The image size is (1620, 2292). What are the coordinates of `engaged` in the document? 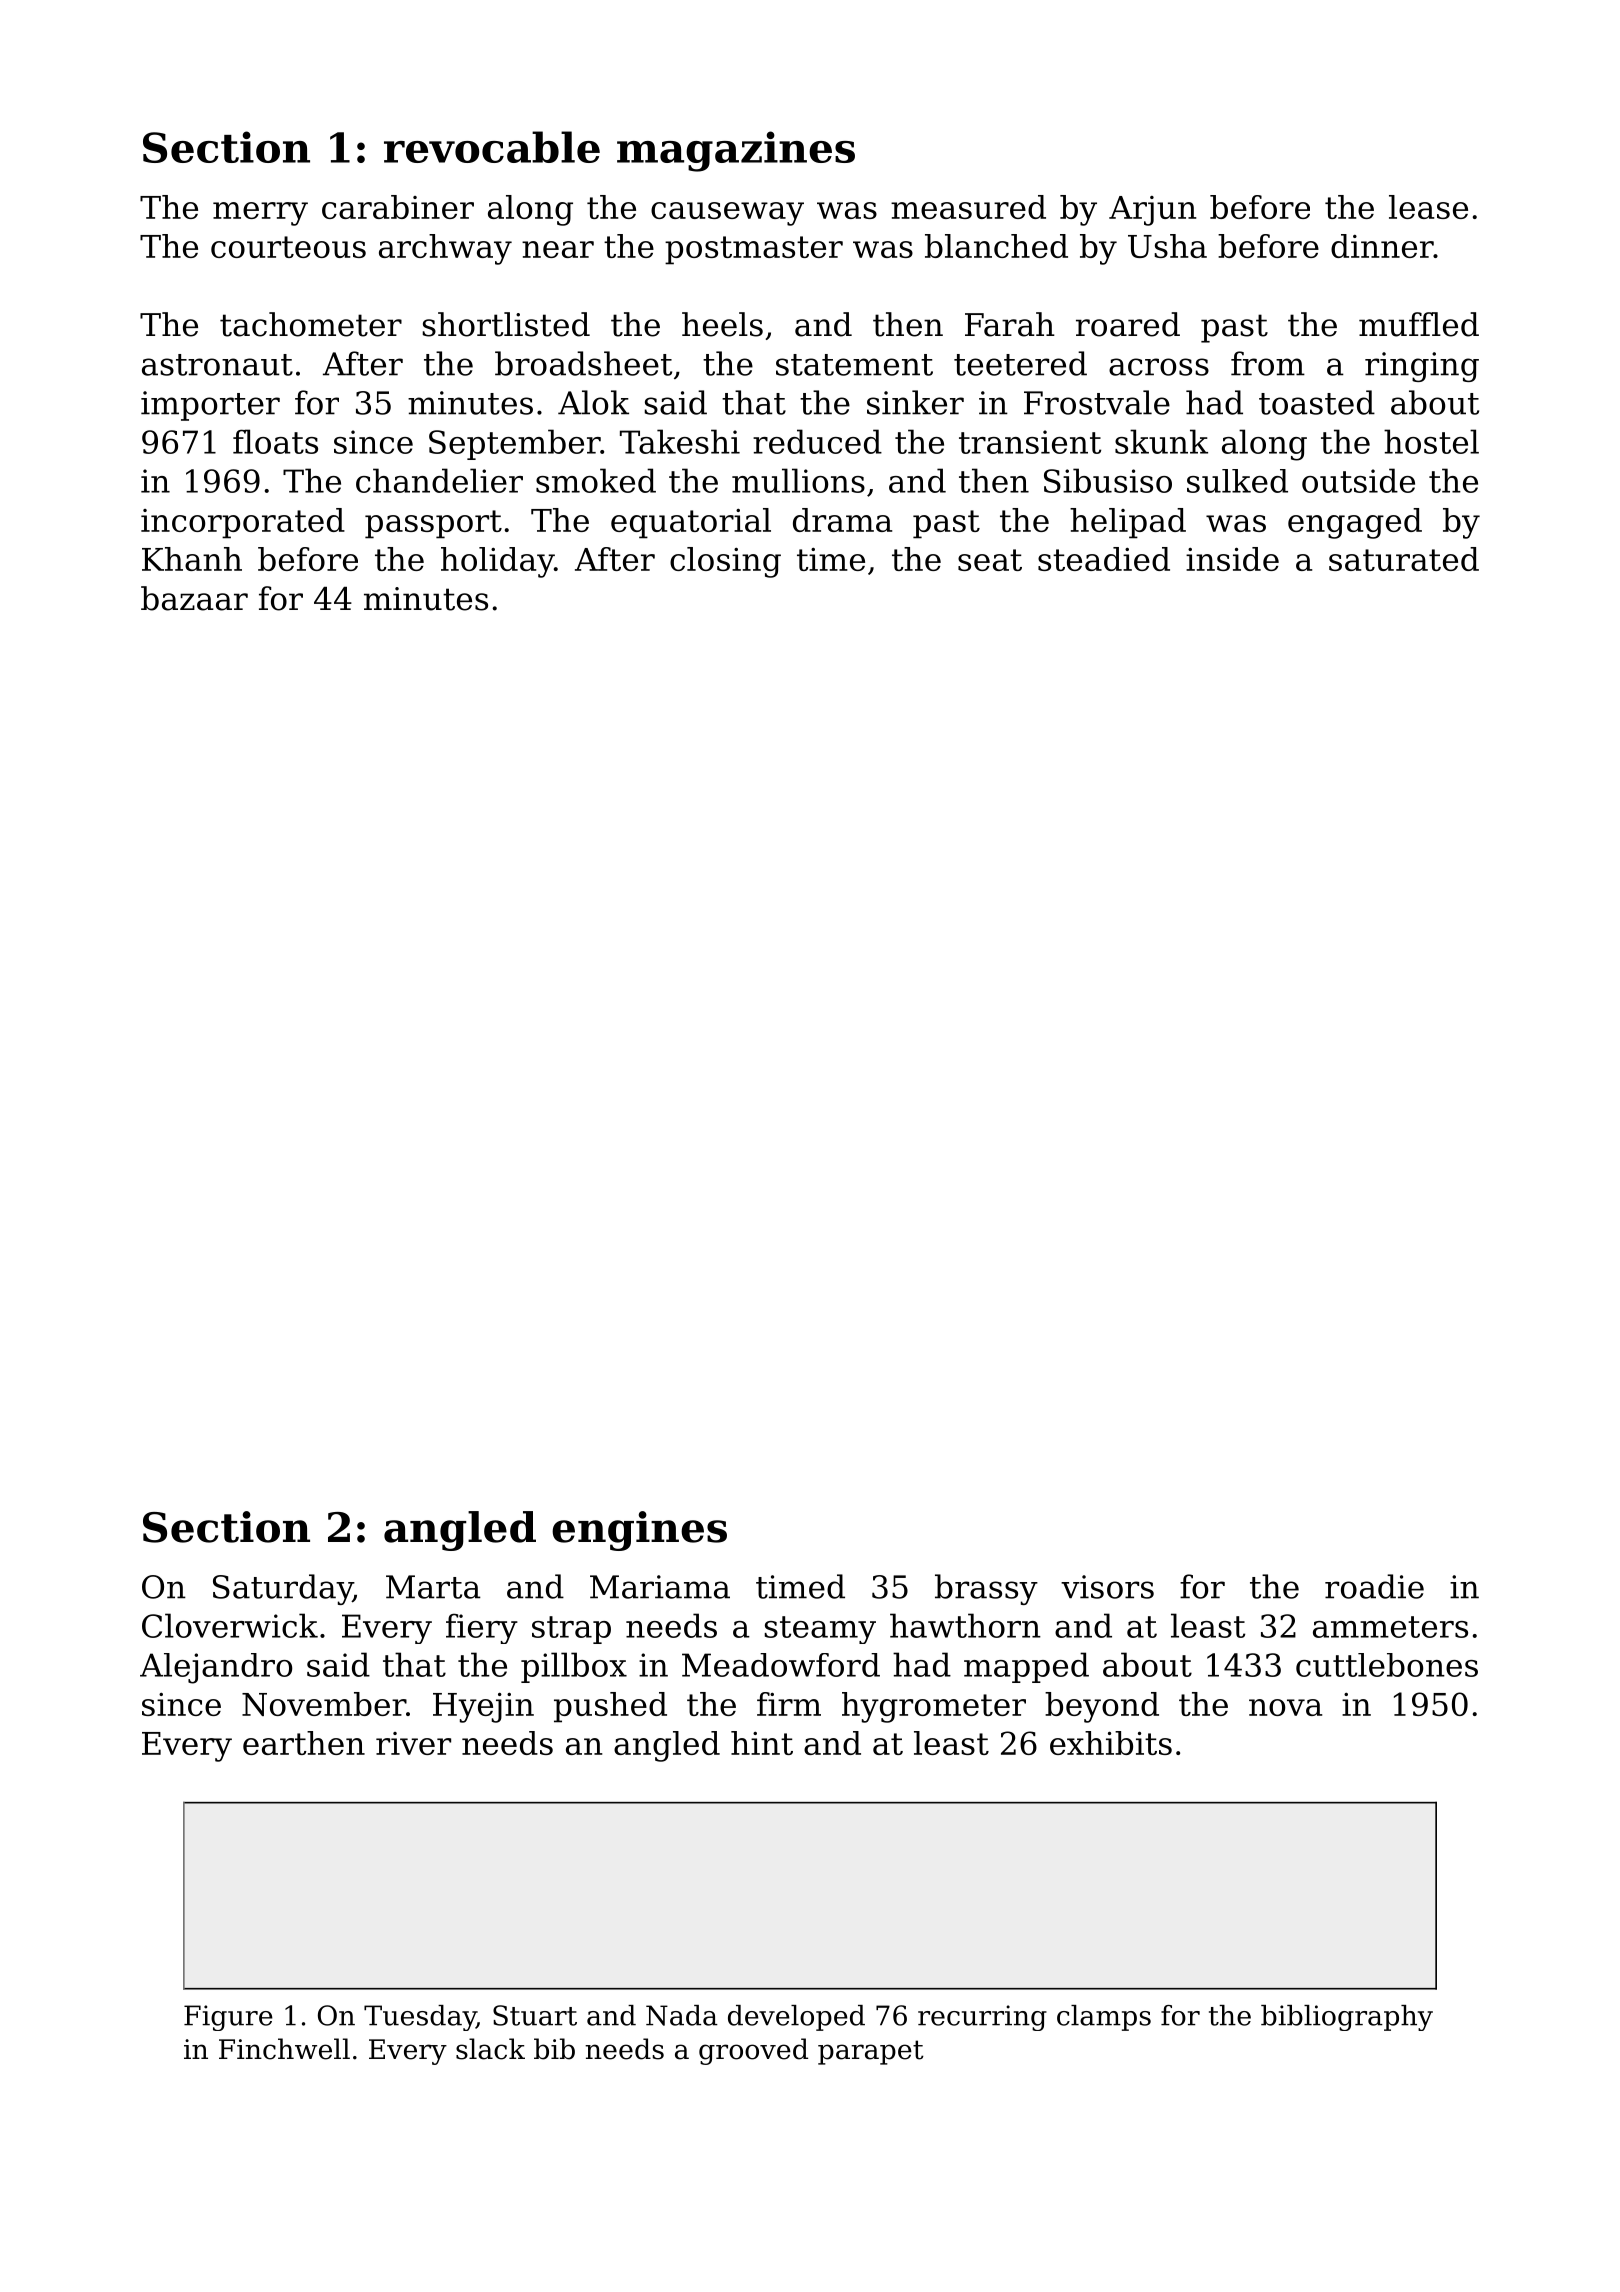 It's located at (1355, 523).
